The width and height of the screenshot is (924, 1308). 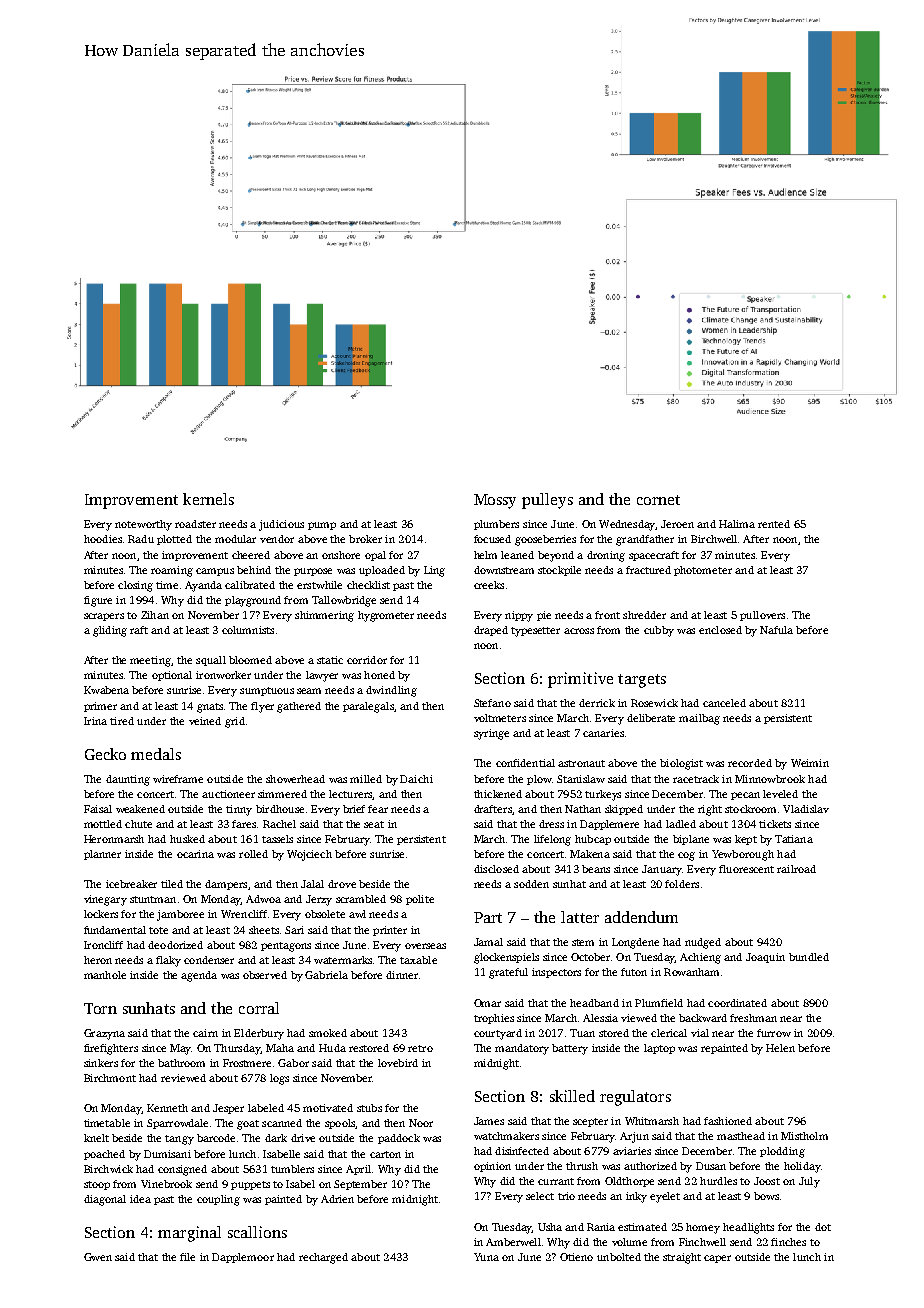 I want to click on diagonal, so click(x=105, y=1200).
